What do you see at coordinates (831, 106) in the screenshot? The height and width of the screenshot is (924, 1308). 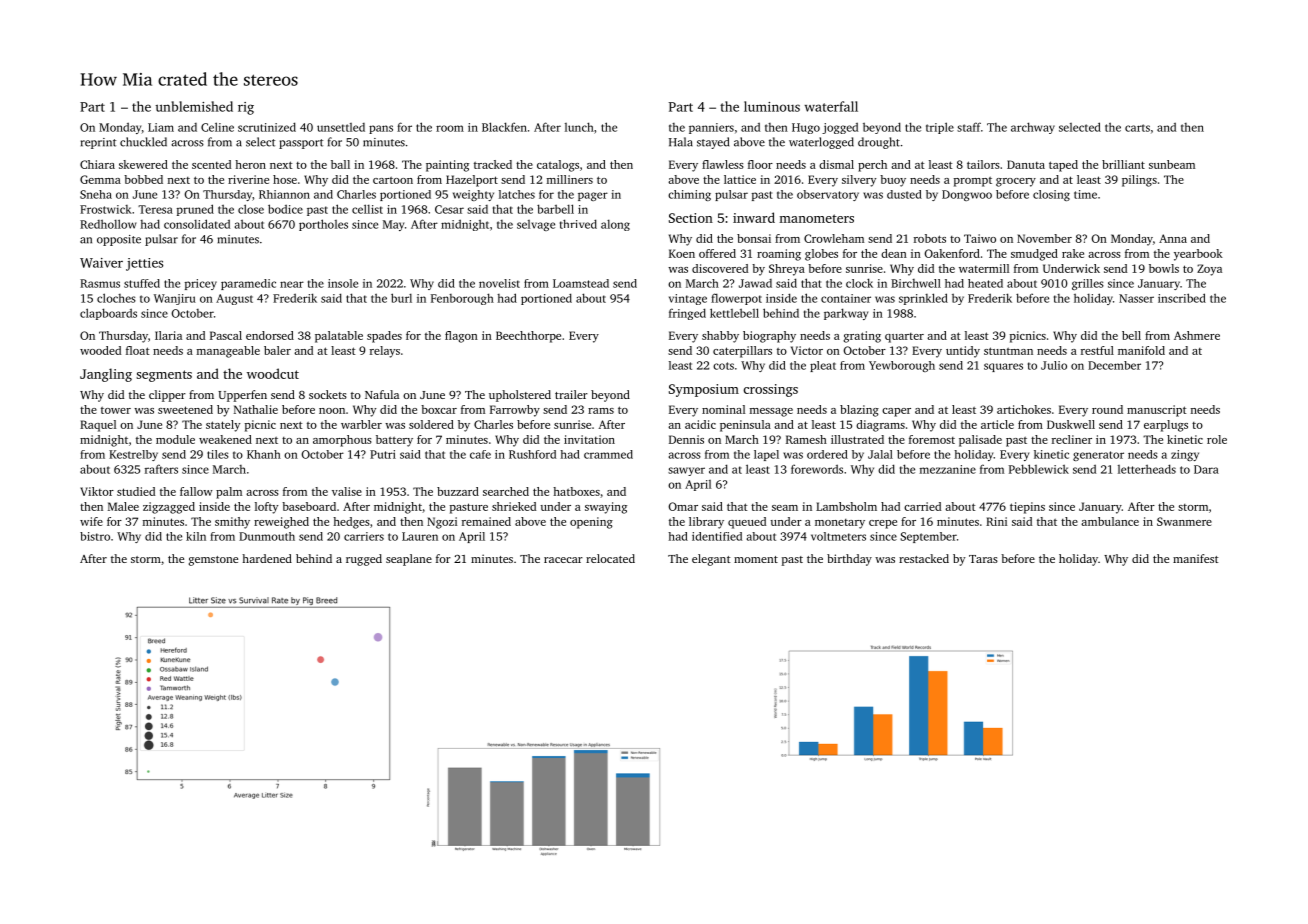 I see `waterfall` at bounding box center [831, 106].
